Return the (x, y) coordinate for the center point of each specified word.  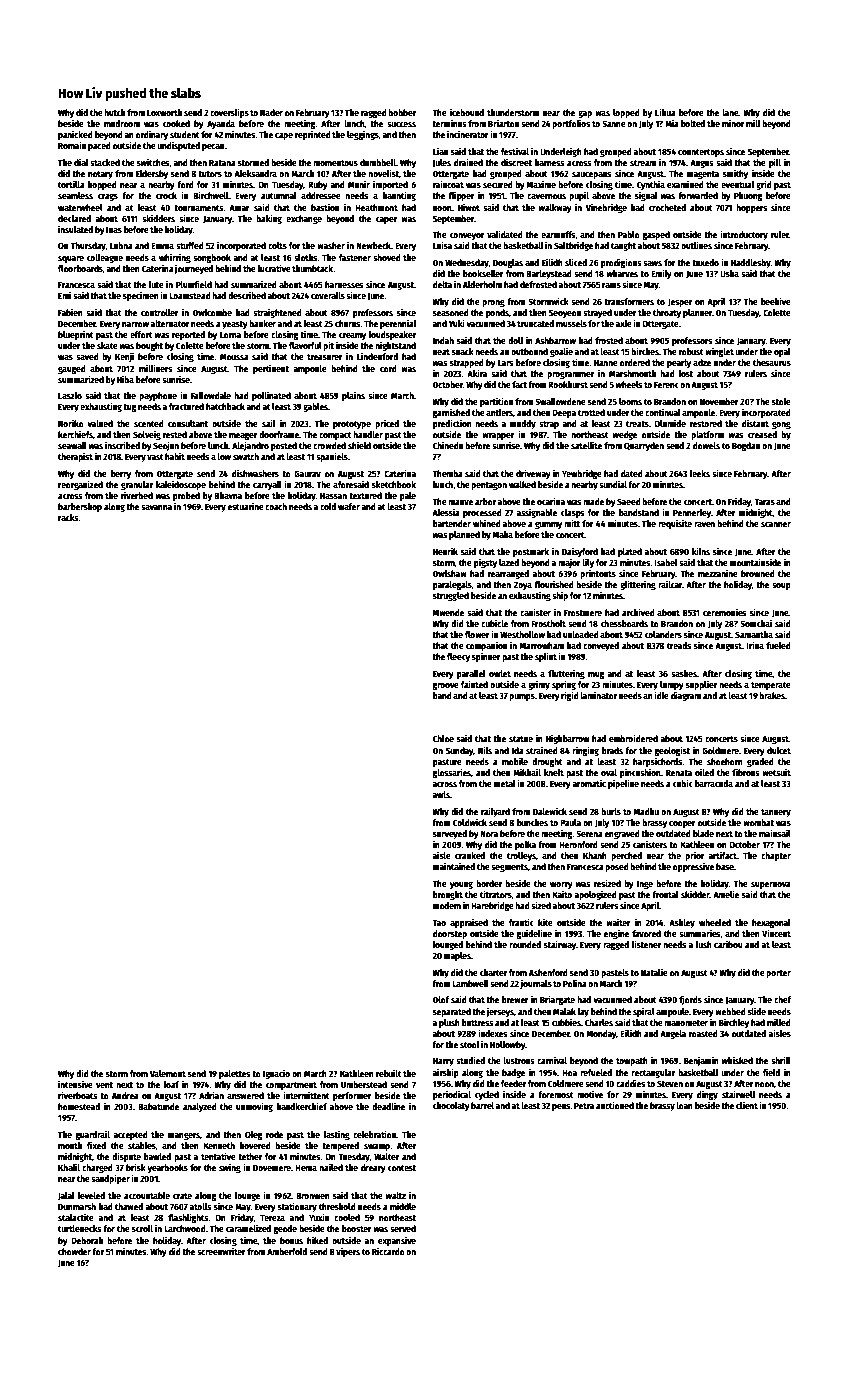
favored (646, 933)
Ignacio (276, 1074)
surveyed (450, 834)
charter (493, 972)
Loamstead (190, 295)
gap (585, 114)
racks (68, 517)
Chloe (443, 738)
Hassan (333, 496)
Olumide (670, 423)
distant (755, 423)
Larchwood (185, 1228)
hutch (114, 112)
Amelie (726, 894)
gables (315, 407)
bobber (402, 112)
